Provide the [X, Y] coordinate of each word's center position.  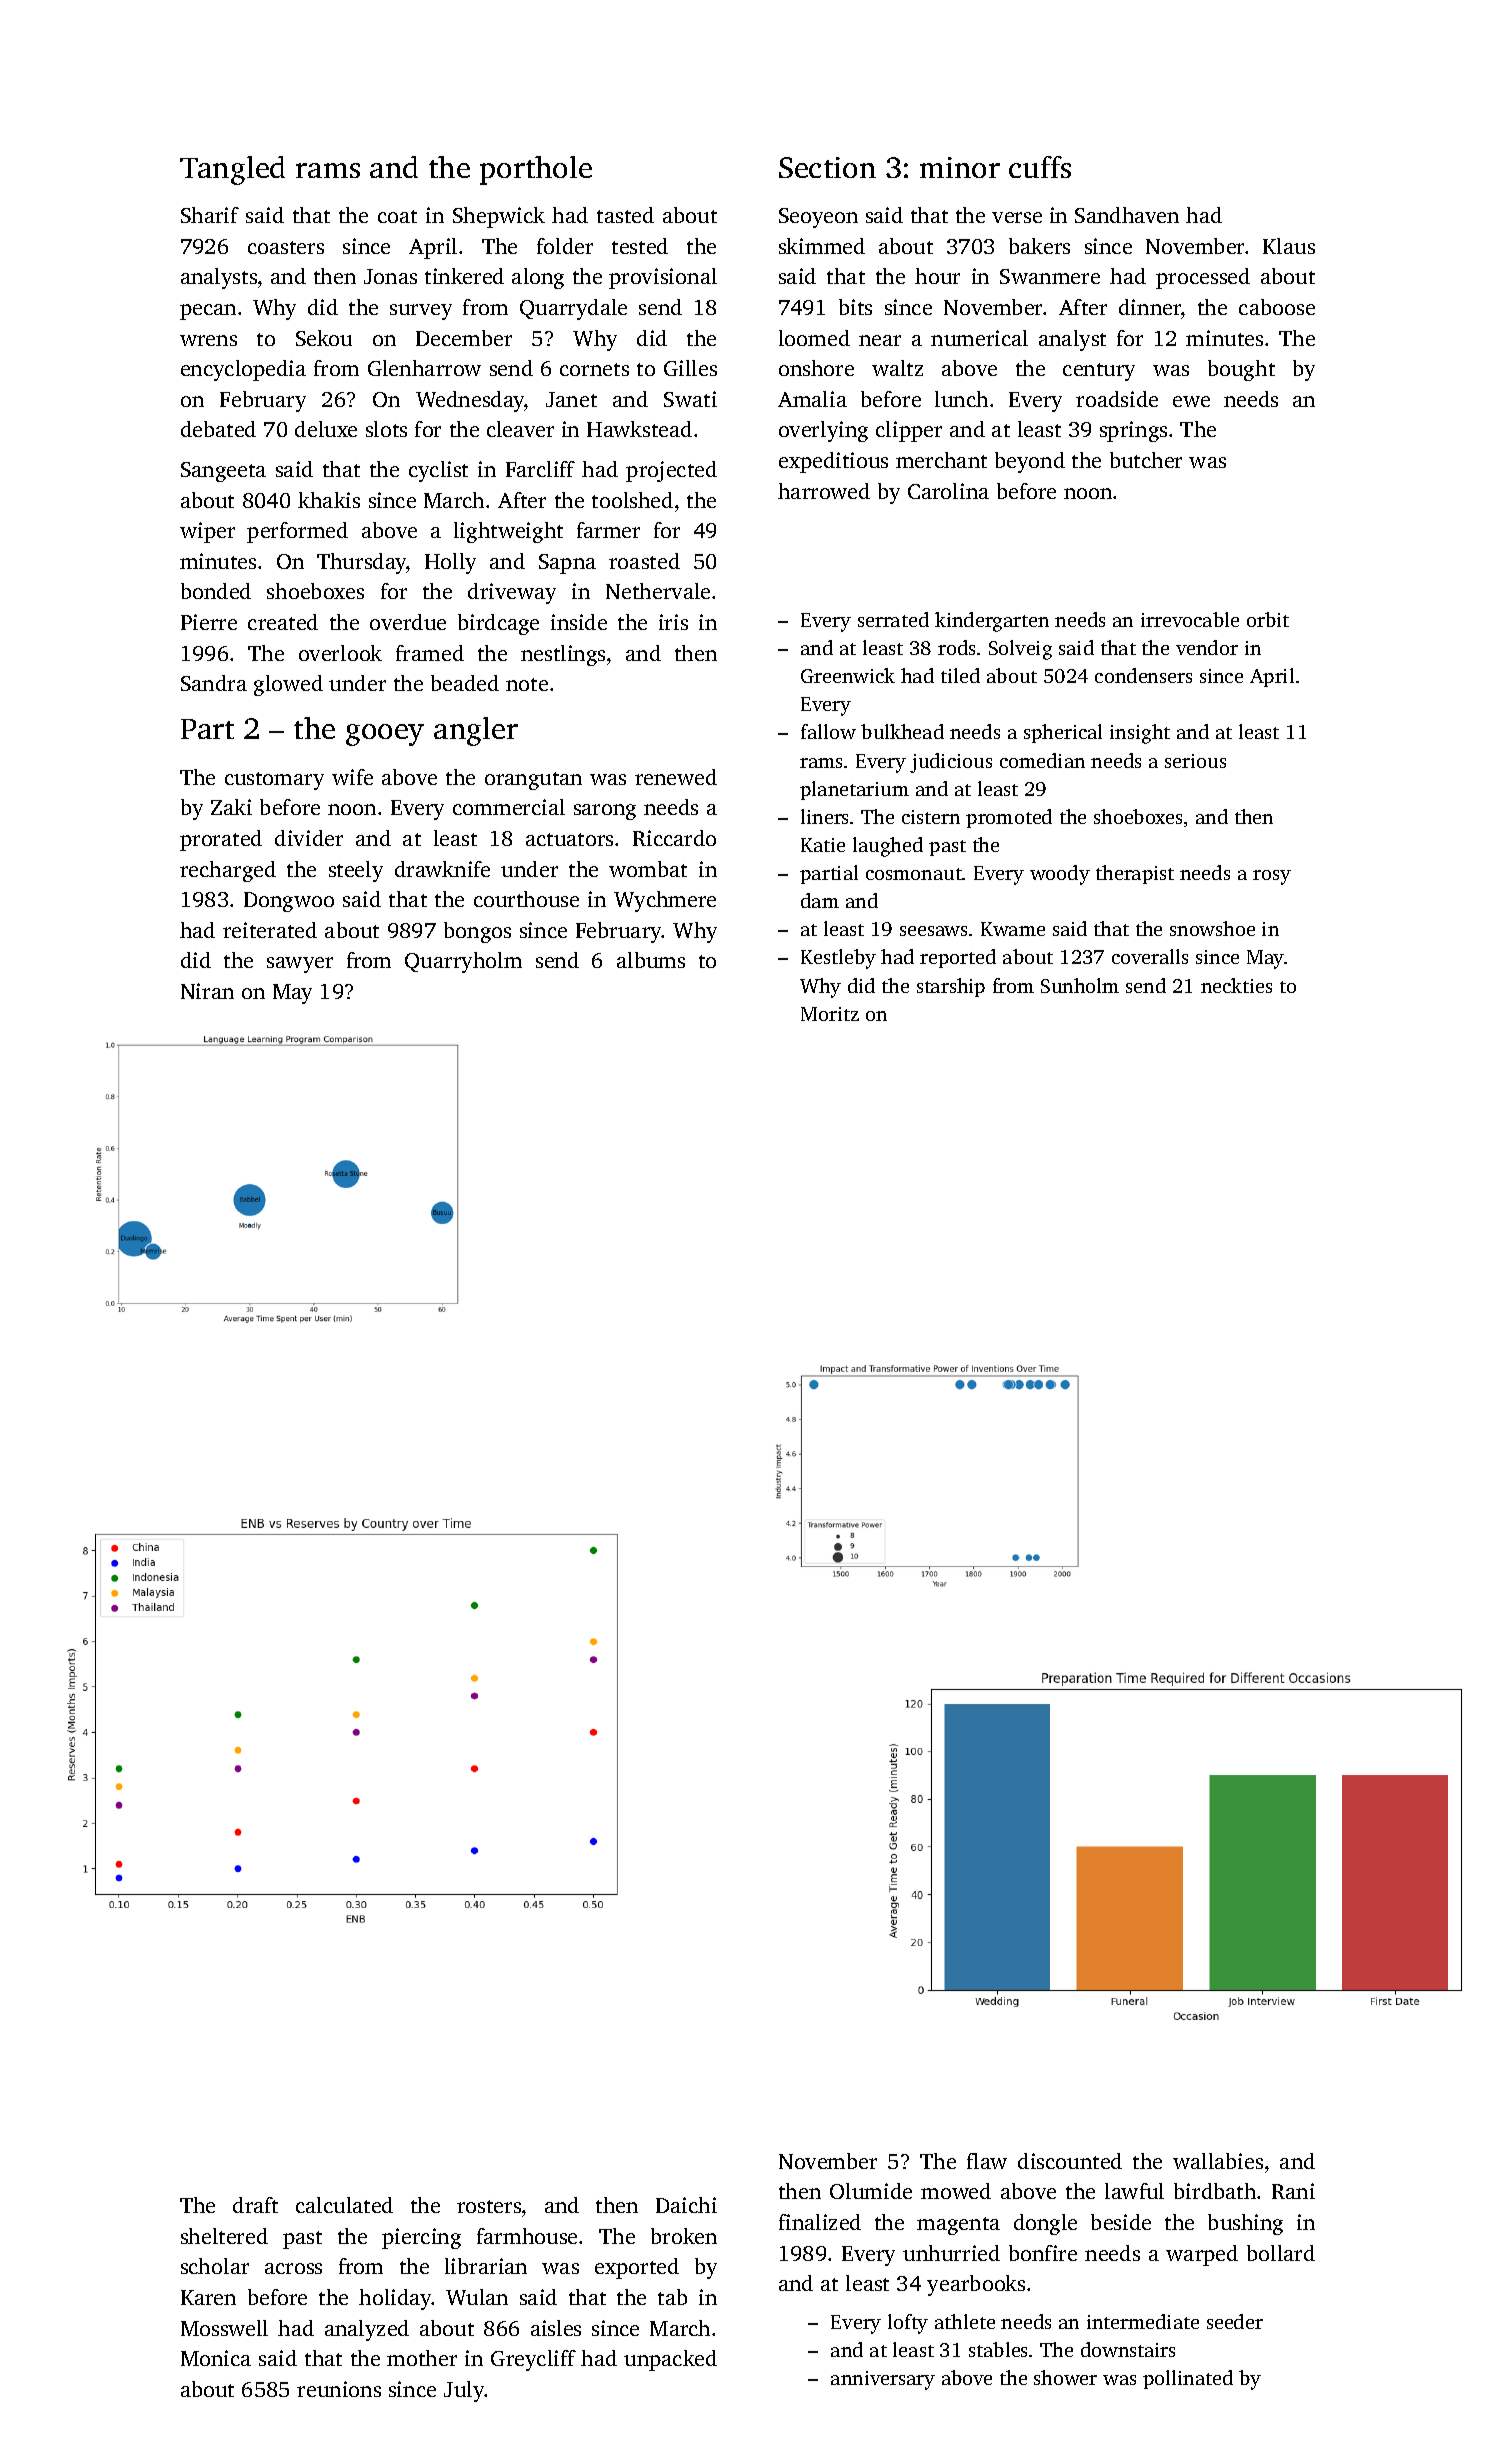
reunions [339, 2389]
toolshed [632, 500]
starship [951, 987]
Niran [207, 991]
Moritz [830, 1014]
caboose [1277, 307]
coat [397, 216]
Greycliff [533, 2360]
